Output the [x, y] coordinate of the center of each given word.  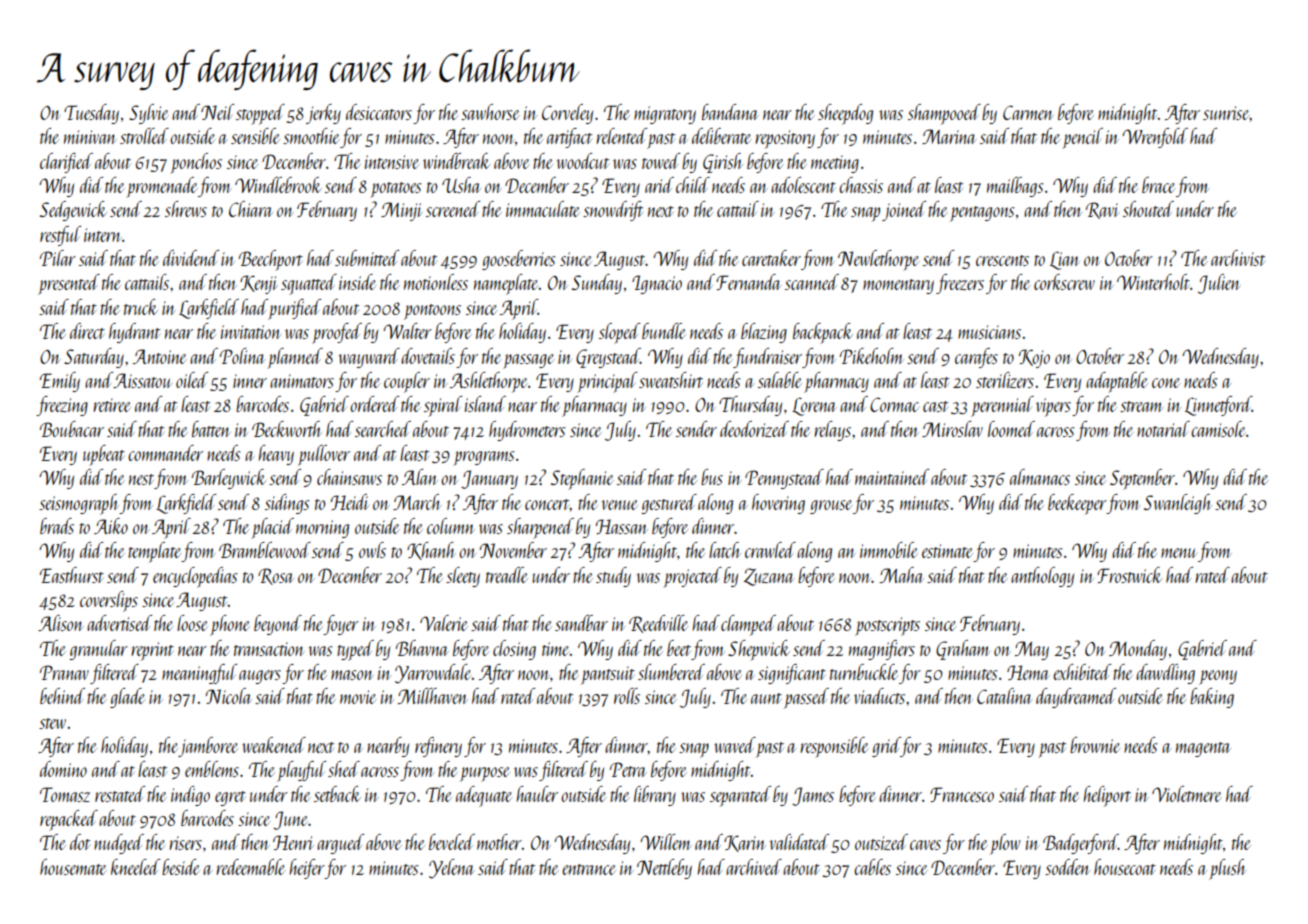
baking [1212, 698]
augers [260, 677]
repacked [69, 820]
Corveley [567, 114]
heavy [276, 455]
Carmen [1028, 112]
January [489, 479]
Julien [1219, 284]
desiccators [379, 112]
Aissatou [142, 380]
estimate [947, 551]
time [556, 649]
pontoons [432, 312]
